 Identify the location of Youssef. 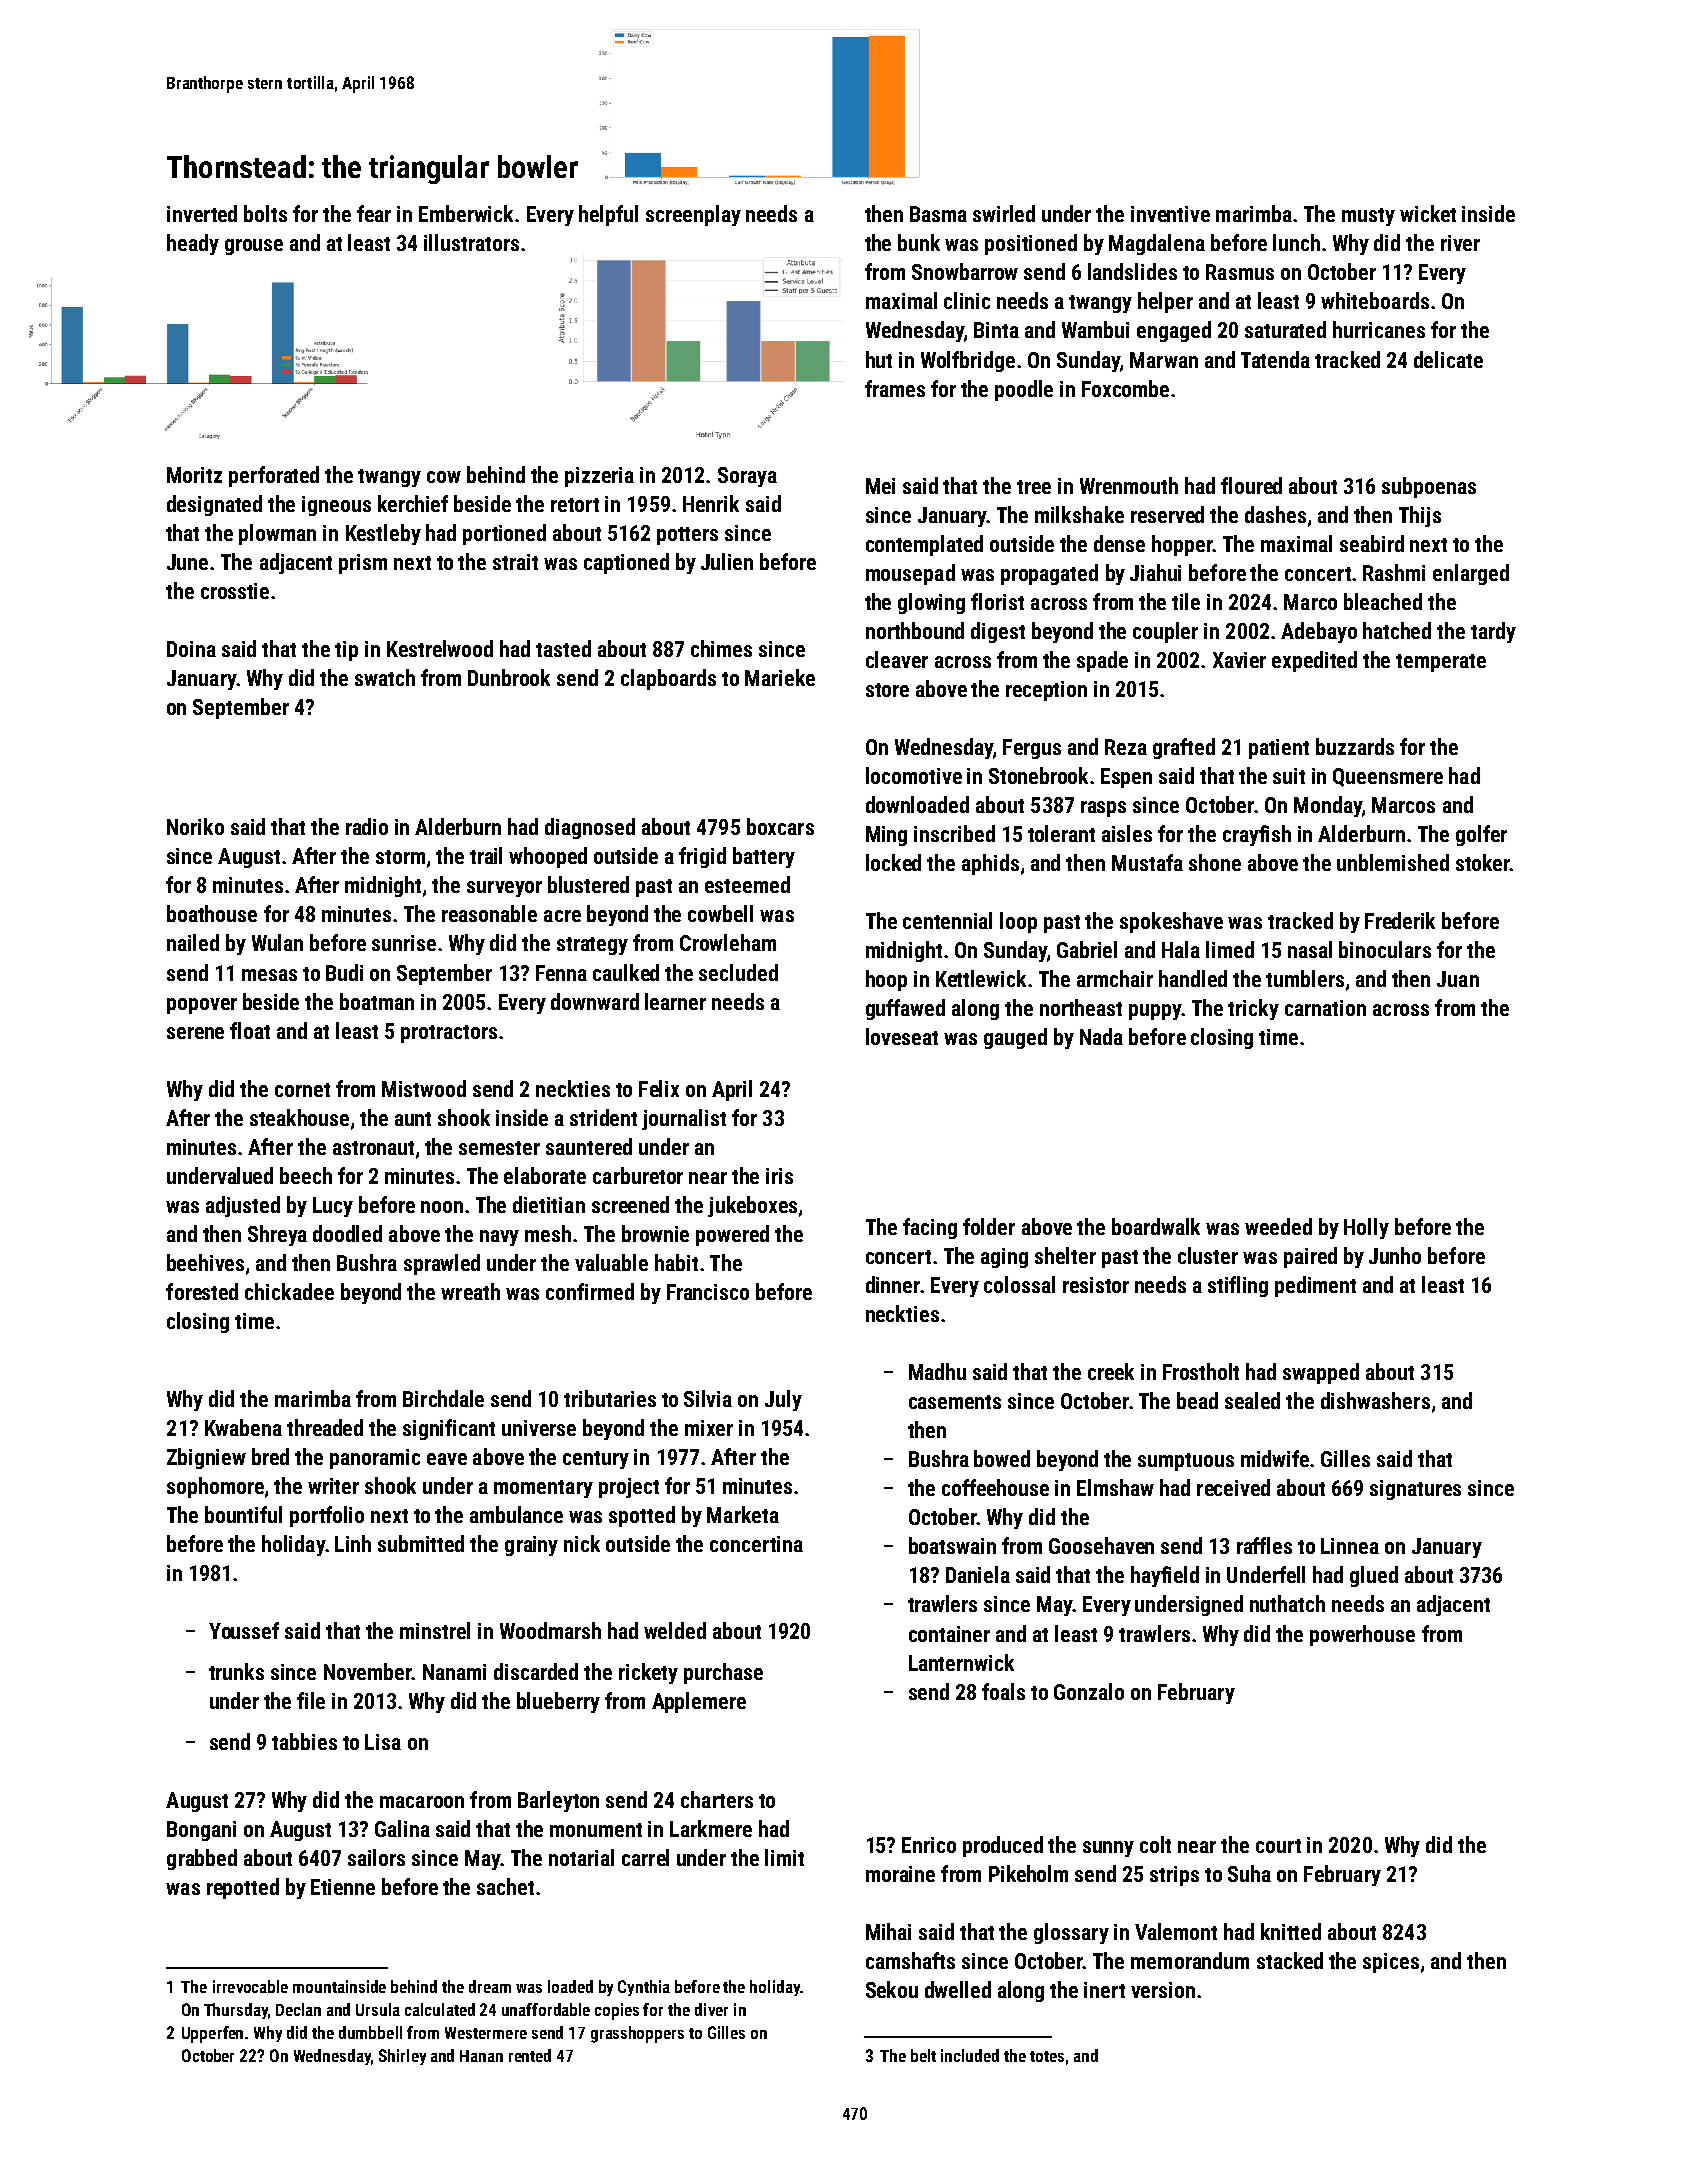
(244, 1630).
